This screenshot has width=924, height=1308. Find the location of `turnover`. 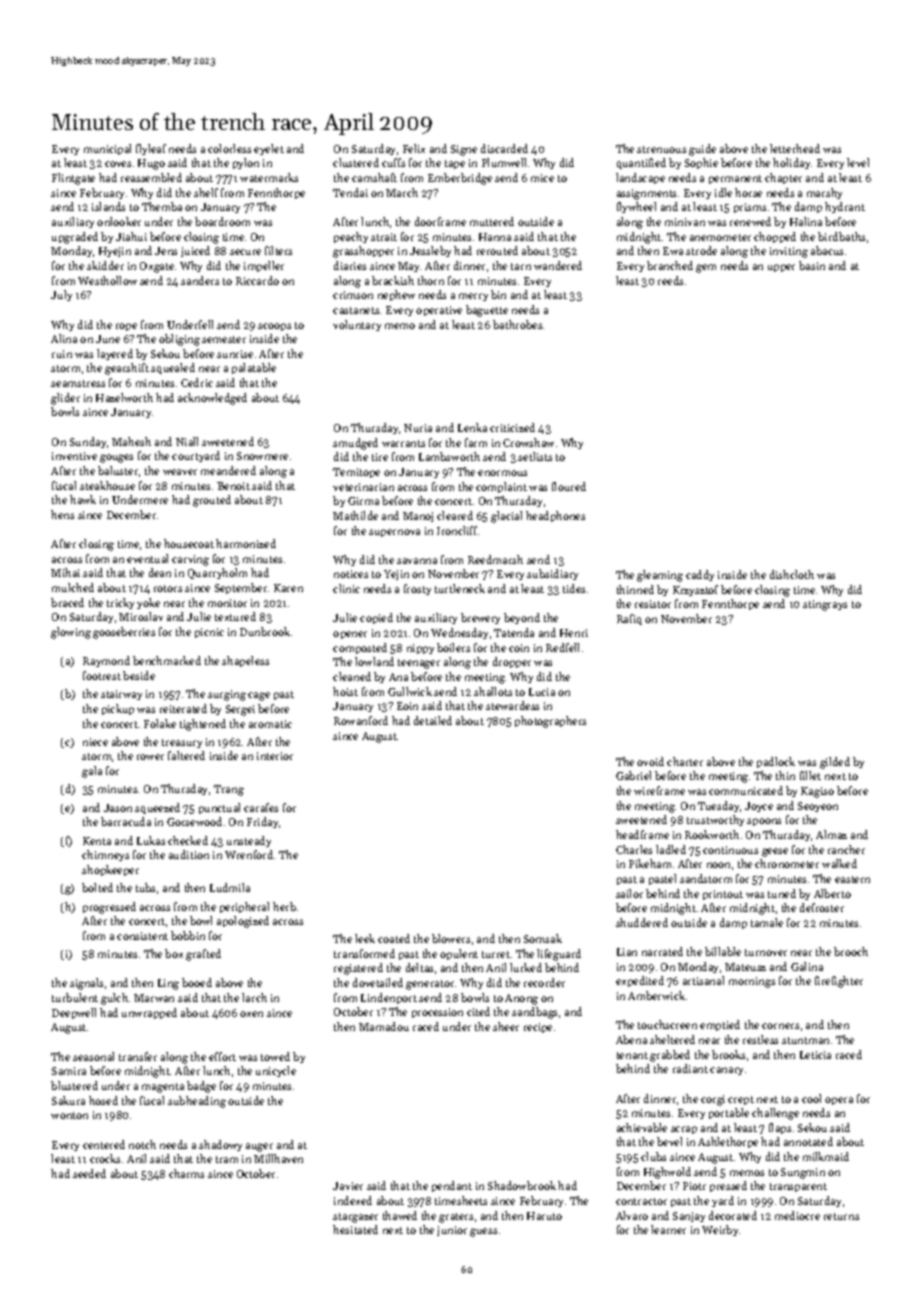

turnover is located at coordinates (766, 952).
